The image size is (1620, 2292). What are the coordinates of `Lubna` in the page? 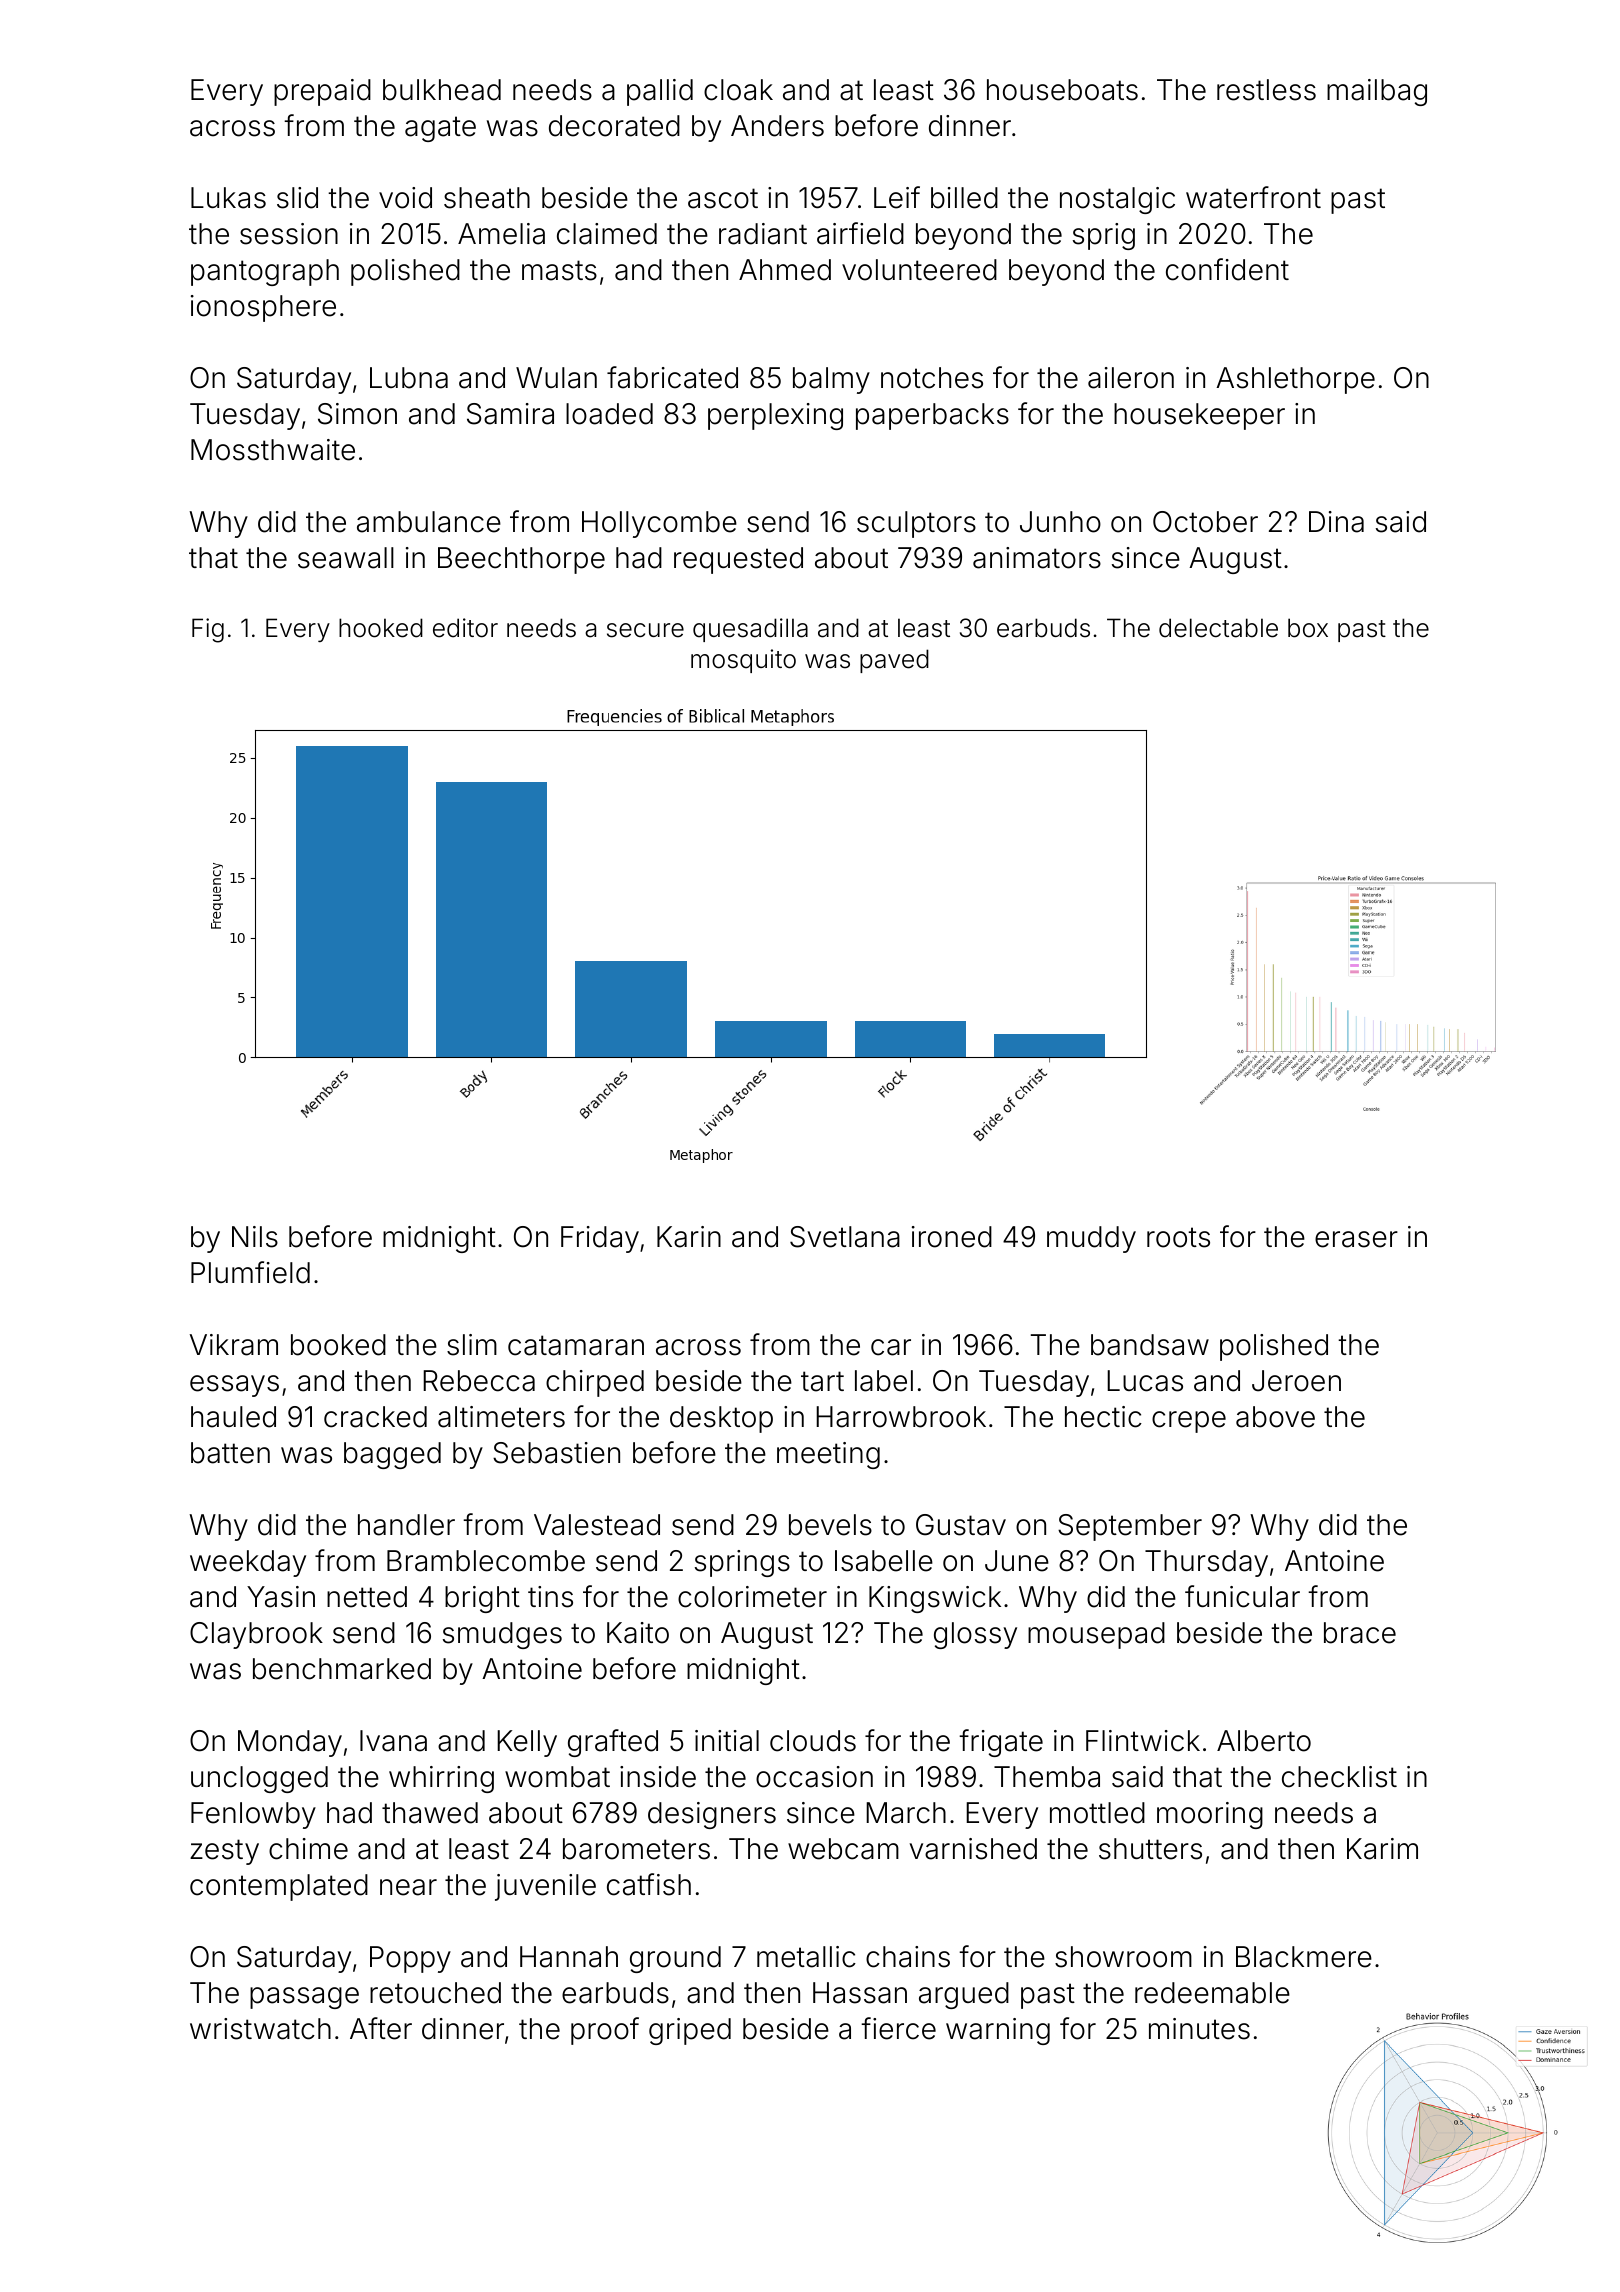 It's located at (409, 378).
